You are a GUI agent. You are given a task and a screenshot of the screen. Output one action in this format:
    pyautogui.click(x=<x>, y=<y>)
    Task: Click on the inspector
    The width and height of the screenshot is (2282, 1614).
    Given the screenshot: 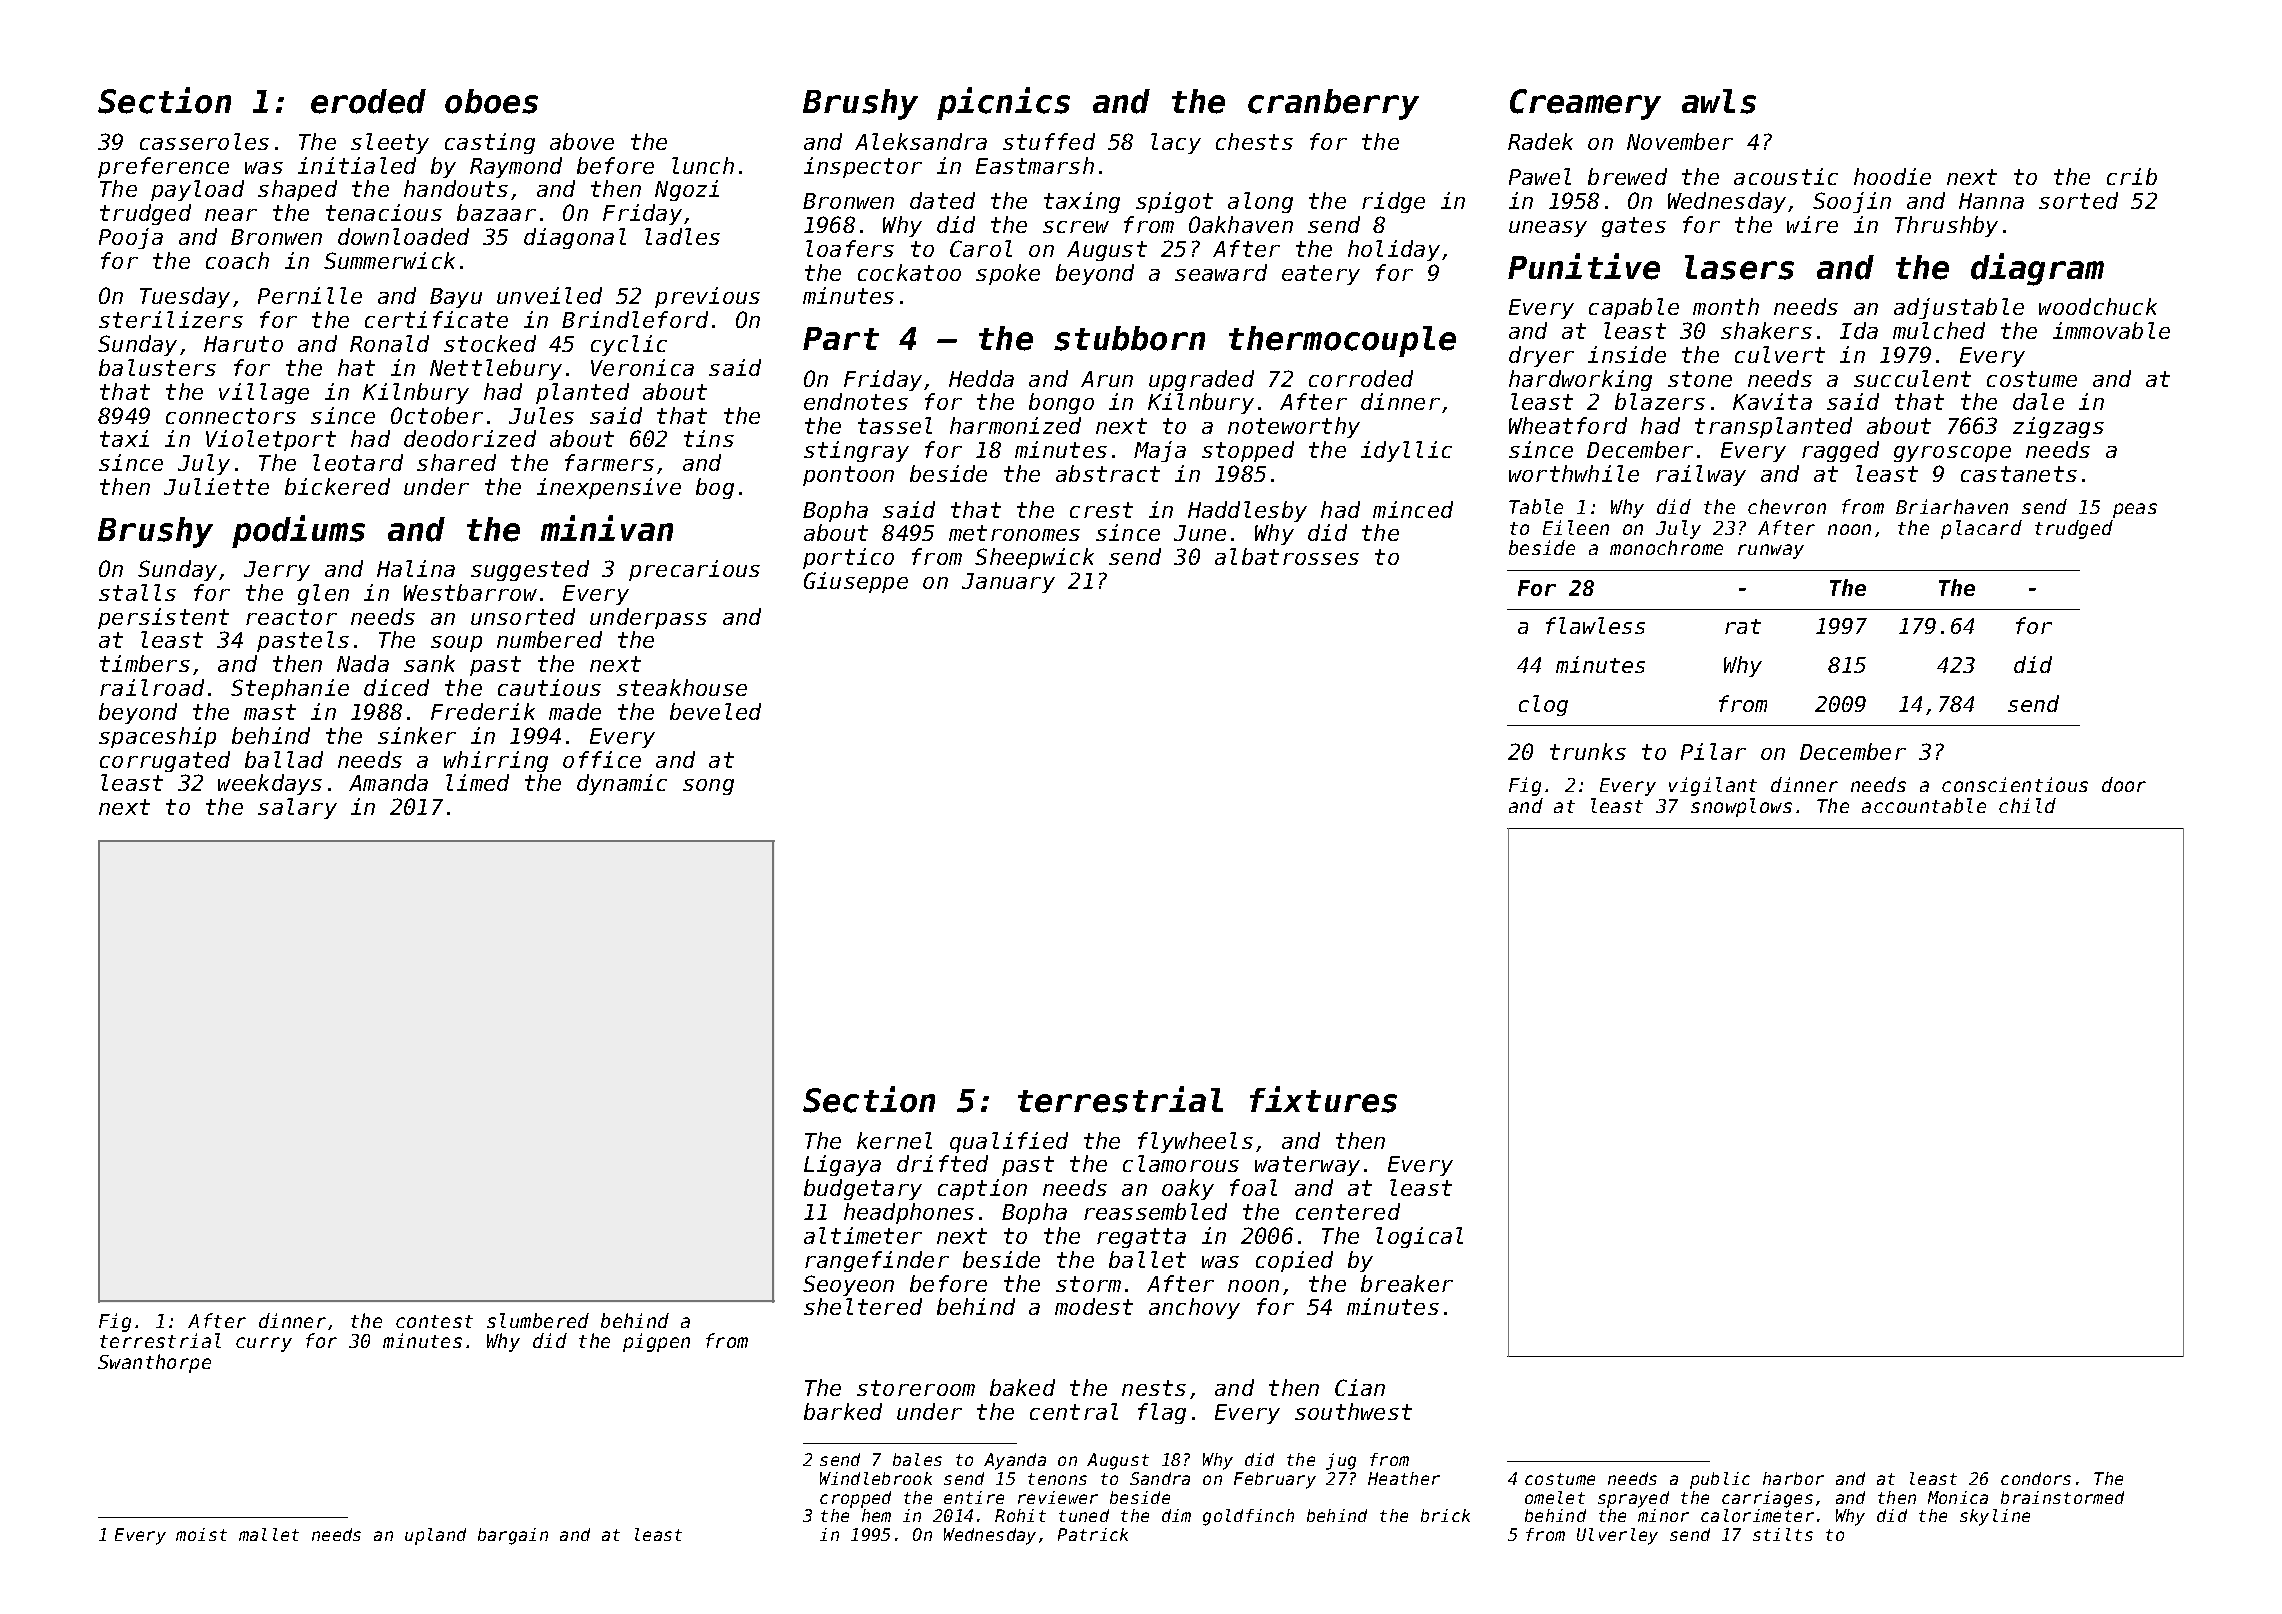 What is the action you would take?
    pyautogui.click(x=863, y=167)
